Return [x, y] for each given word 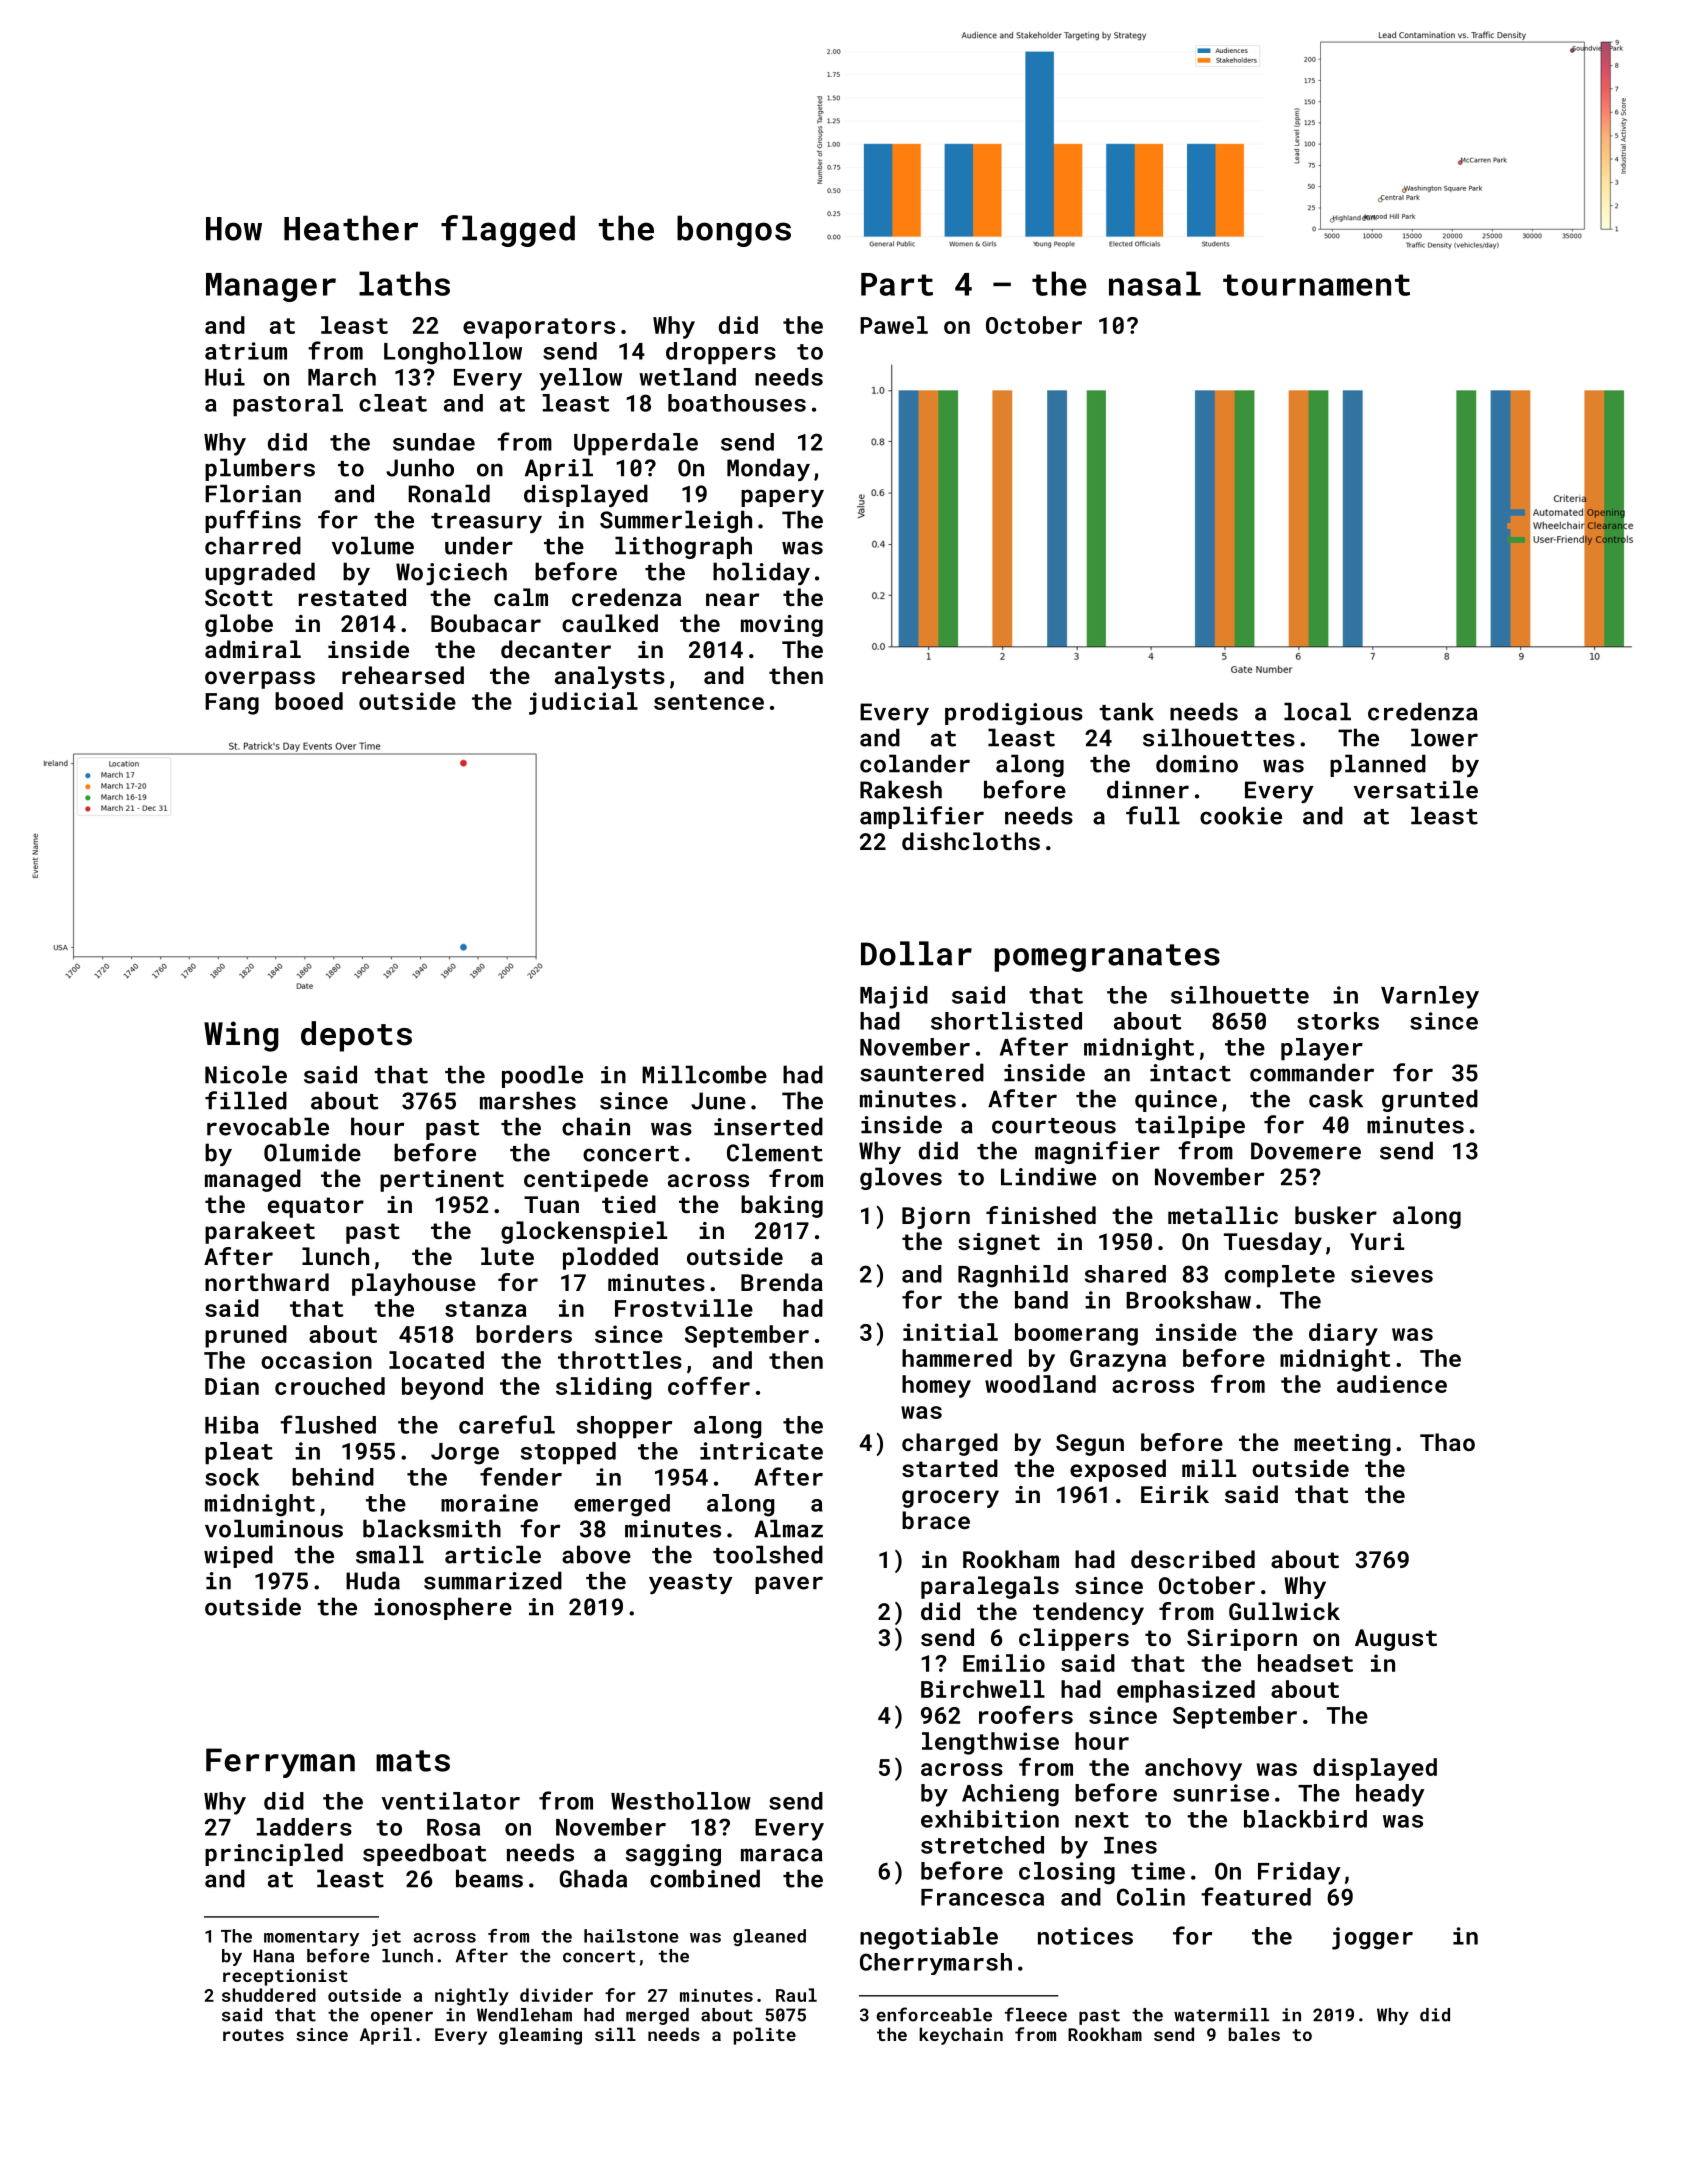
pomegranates [1107, 958]
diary [1343, 1334]
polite [765, 2036]
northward [267, 1282]
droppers [721, 353]
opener [402, 2018]
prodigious [1014, 713]
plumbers [260, 469]
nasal [1155, 283]
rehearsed [403, 675]
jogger [1372, 1938]
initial [950, 1332]
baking [782, 1206]
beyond [442, 1388]
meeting [1342, 1445]
